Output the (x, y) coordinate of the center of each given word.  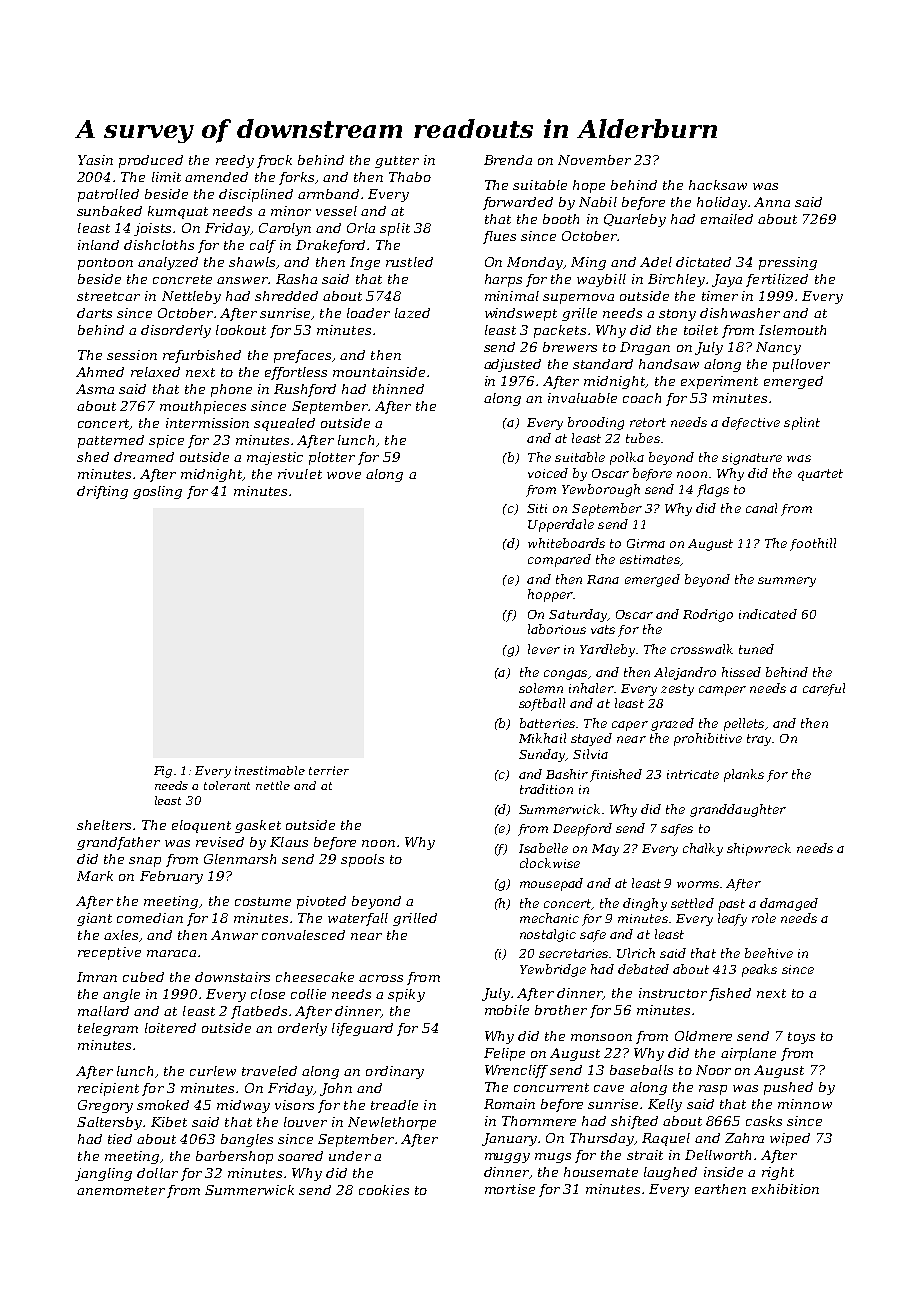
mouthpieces (203, 407)
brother (561, 1010)
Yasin (95, 160)
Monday (535, 263)
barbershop (234, 1157)
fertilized (777, 280)
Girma (646, 543)
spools (362, 860)
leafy (732, 919)
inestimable (270, 770)
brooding (596, 423)
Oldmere (703, 1036)
